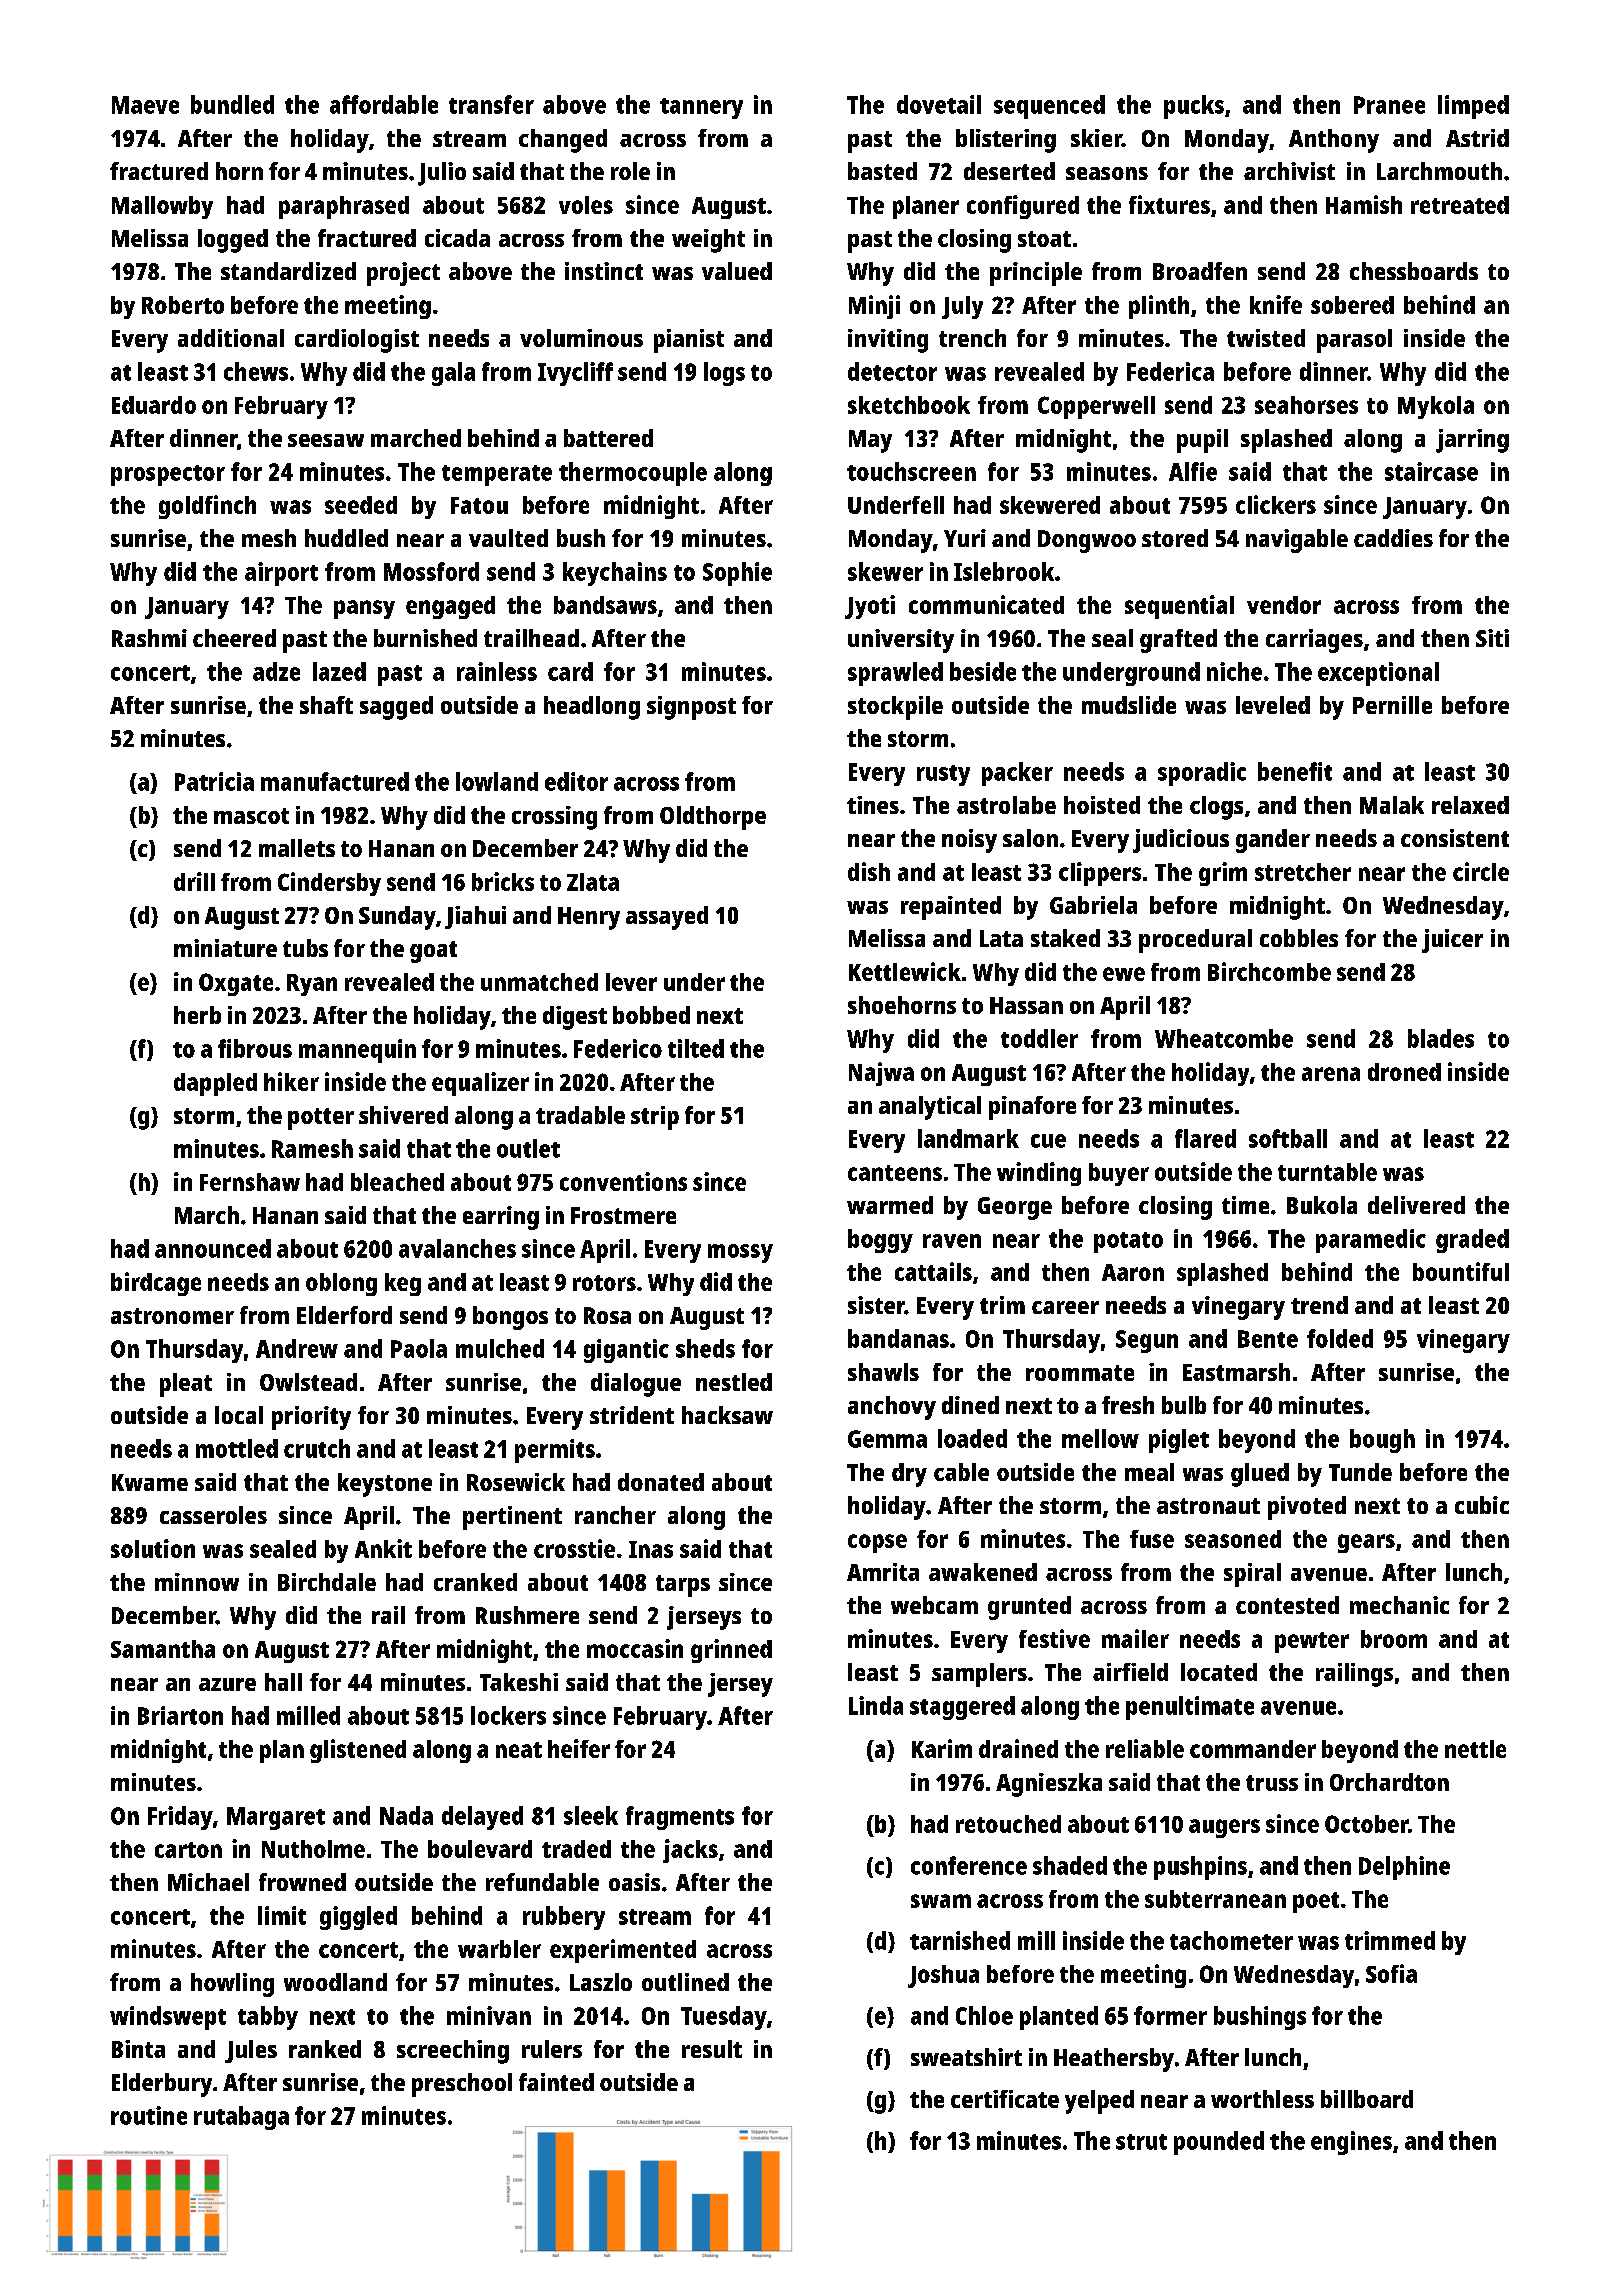  Describe the element at coordinates (556, 2082) in the screenshot. I see `fainted` at that location.
